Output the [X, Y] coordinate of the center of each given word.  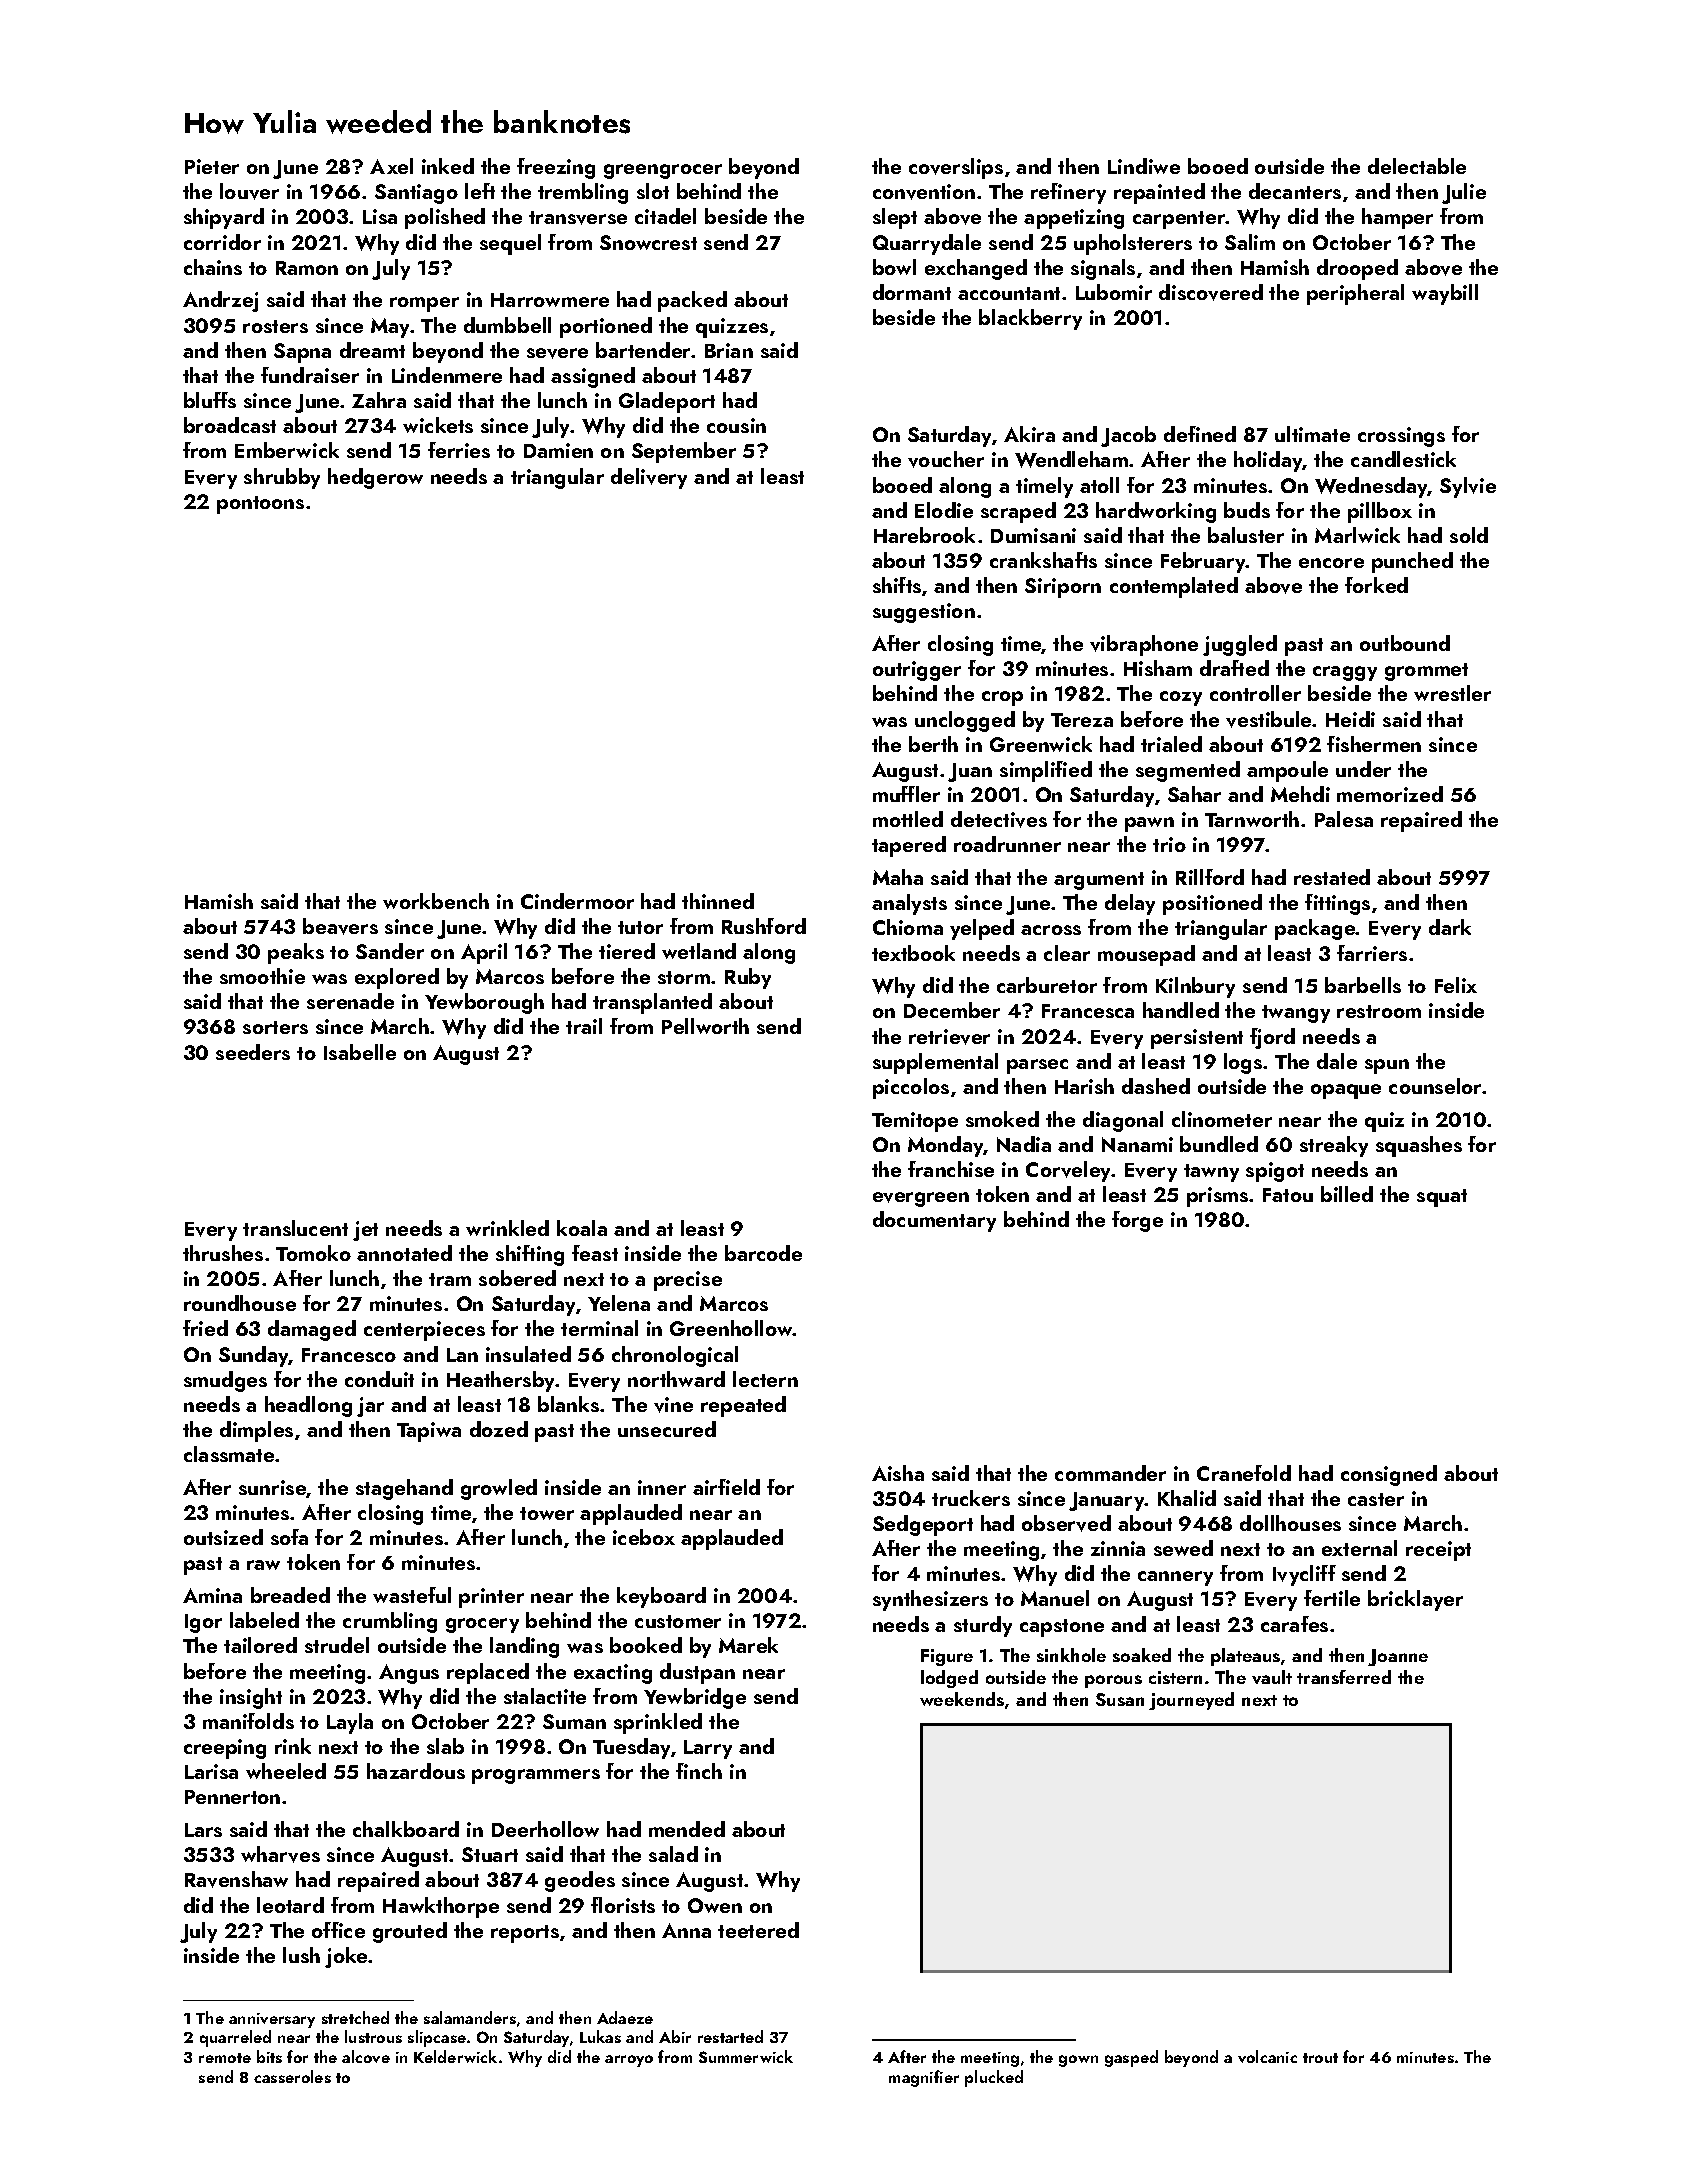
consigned [1389, 1475]
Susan [1120, 1699]
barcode [763, 1253]
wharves [280, 1854]
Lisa [380, 216]
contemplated [1174, 587]
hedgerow [375, 478]
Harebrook [924, 535]
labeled [264, 1620]
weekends [962, 1699]
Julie [1464, 193]
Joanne [1398, 1657]
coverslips [956, 168]
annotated [404, 1253]
